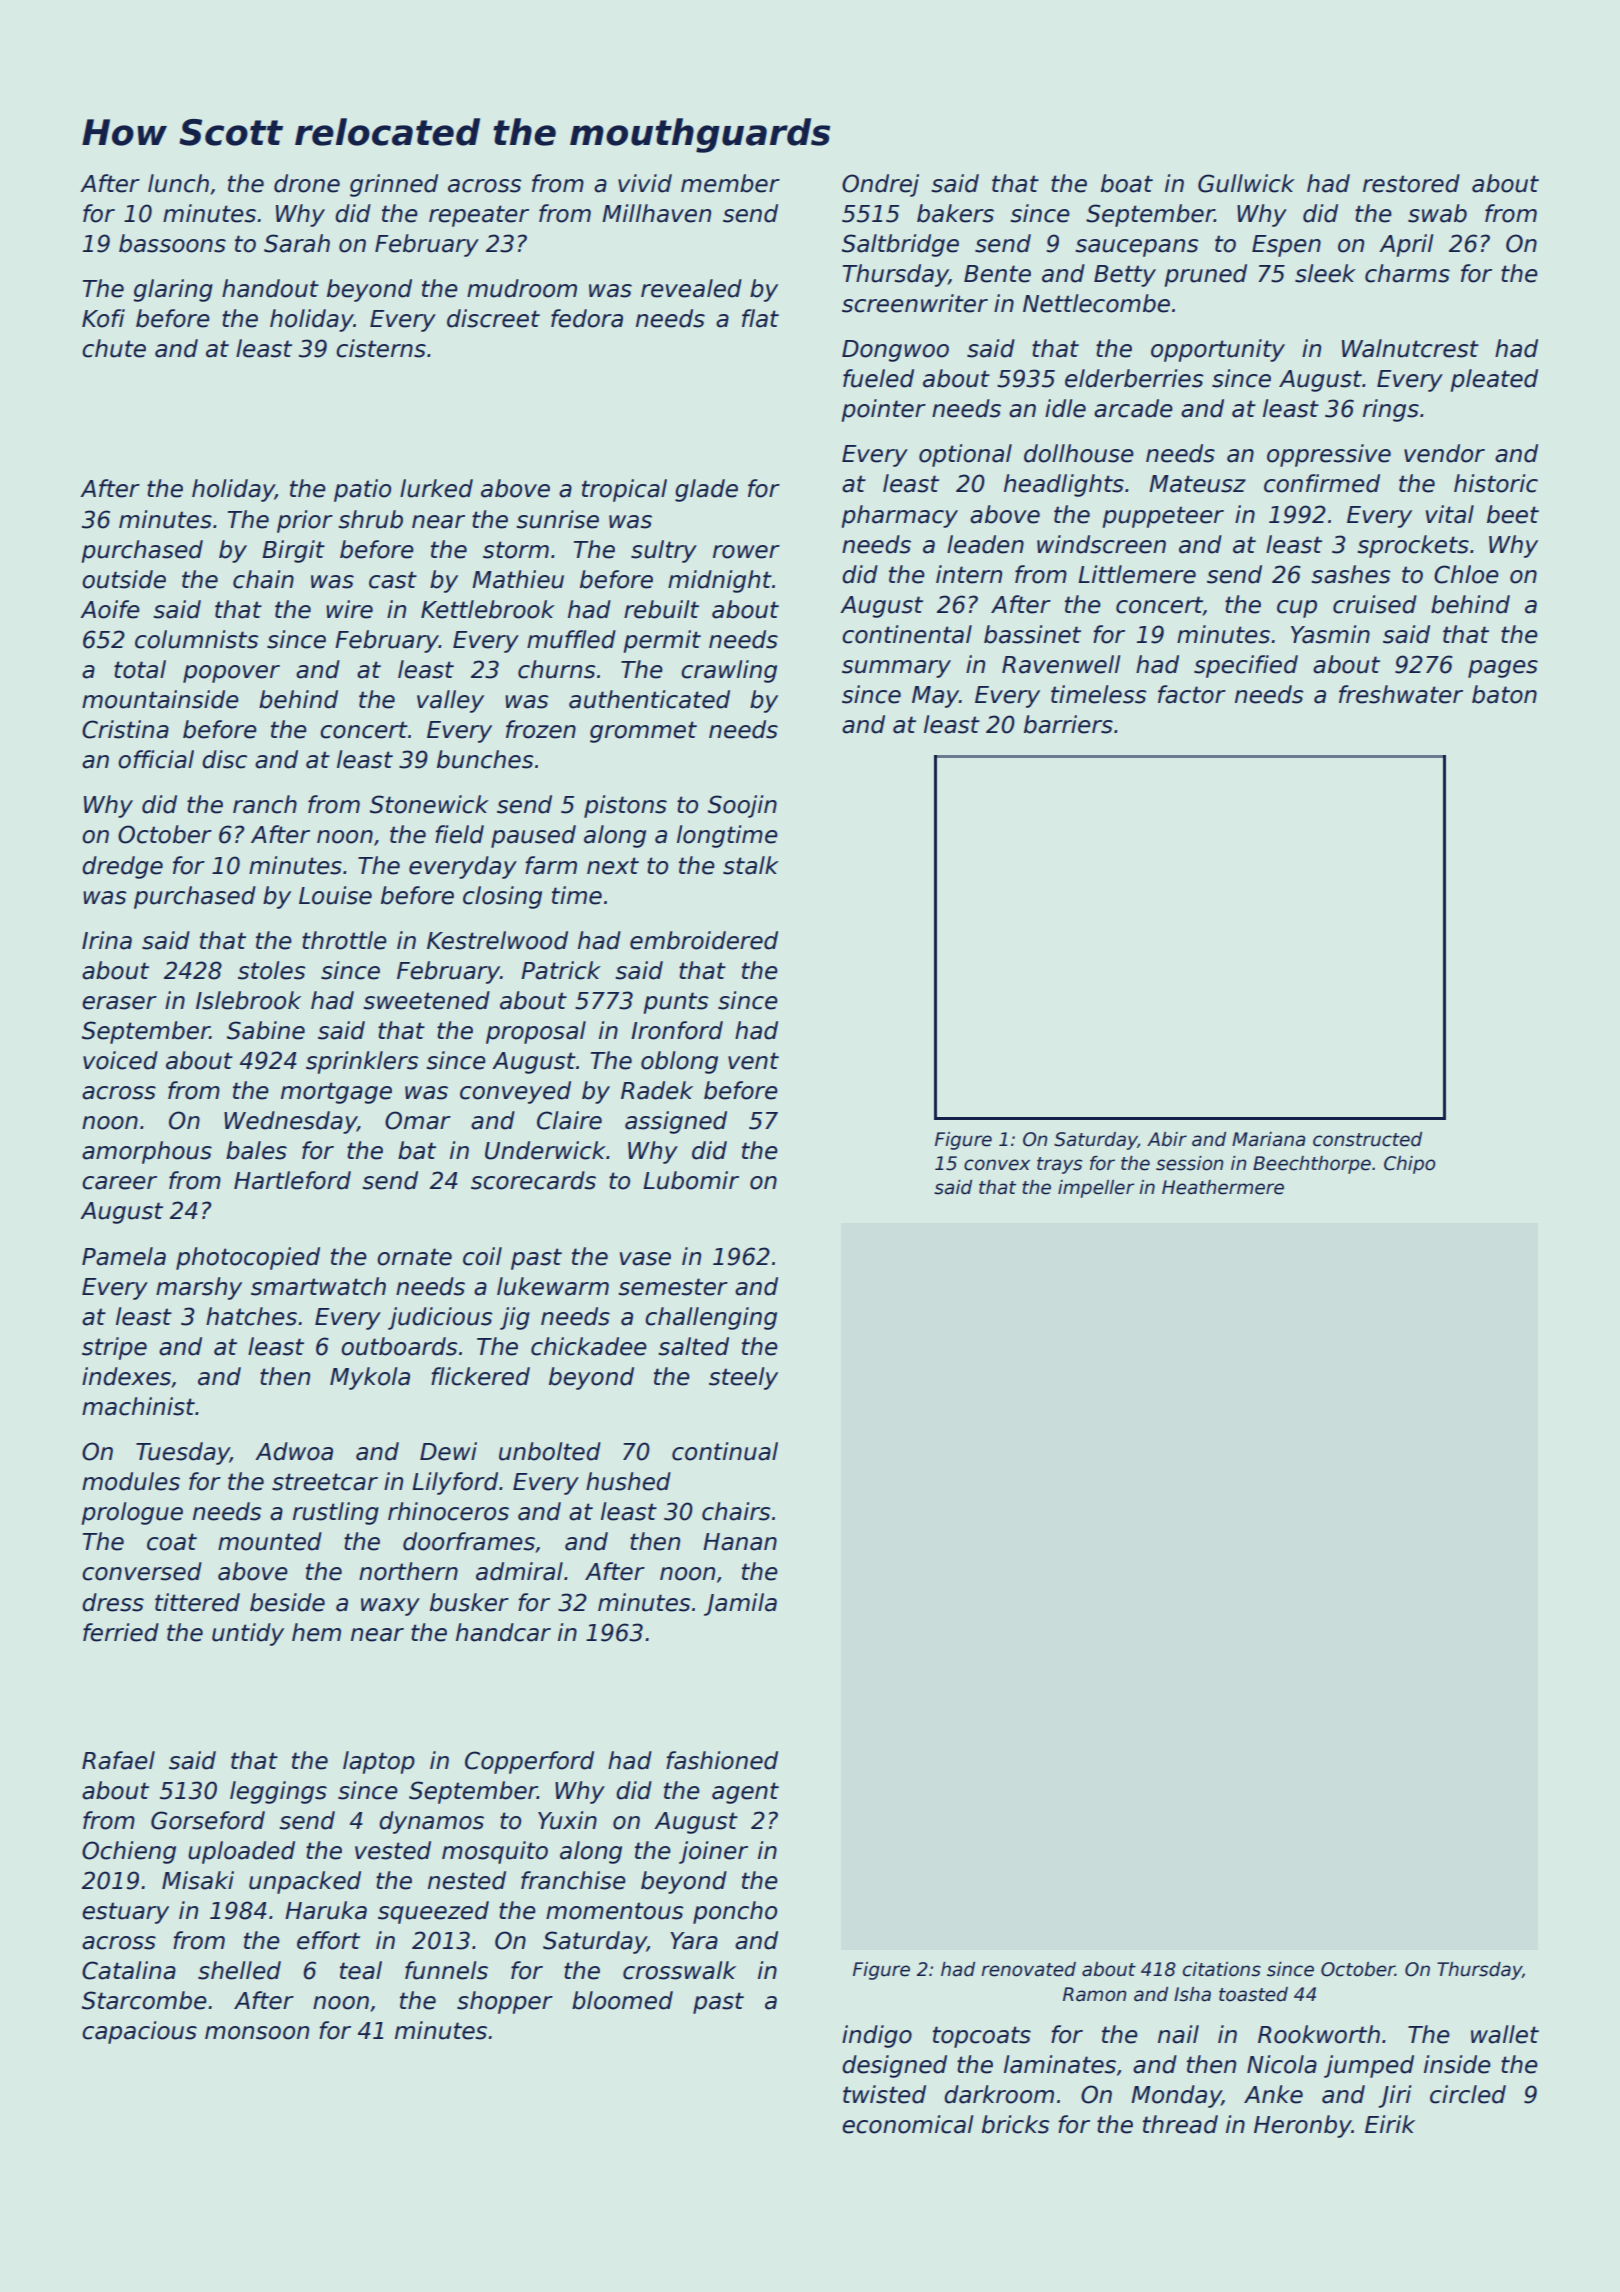  Describe the element at coordinates (706, 490) in the screenshot. I see `glade` at that location.
